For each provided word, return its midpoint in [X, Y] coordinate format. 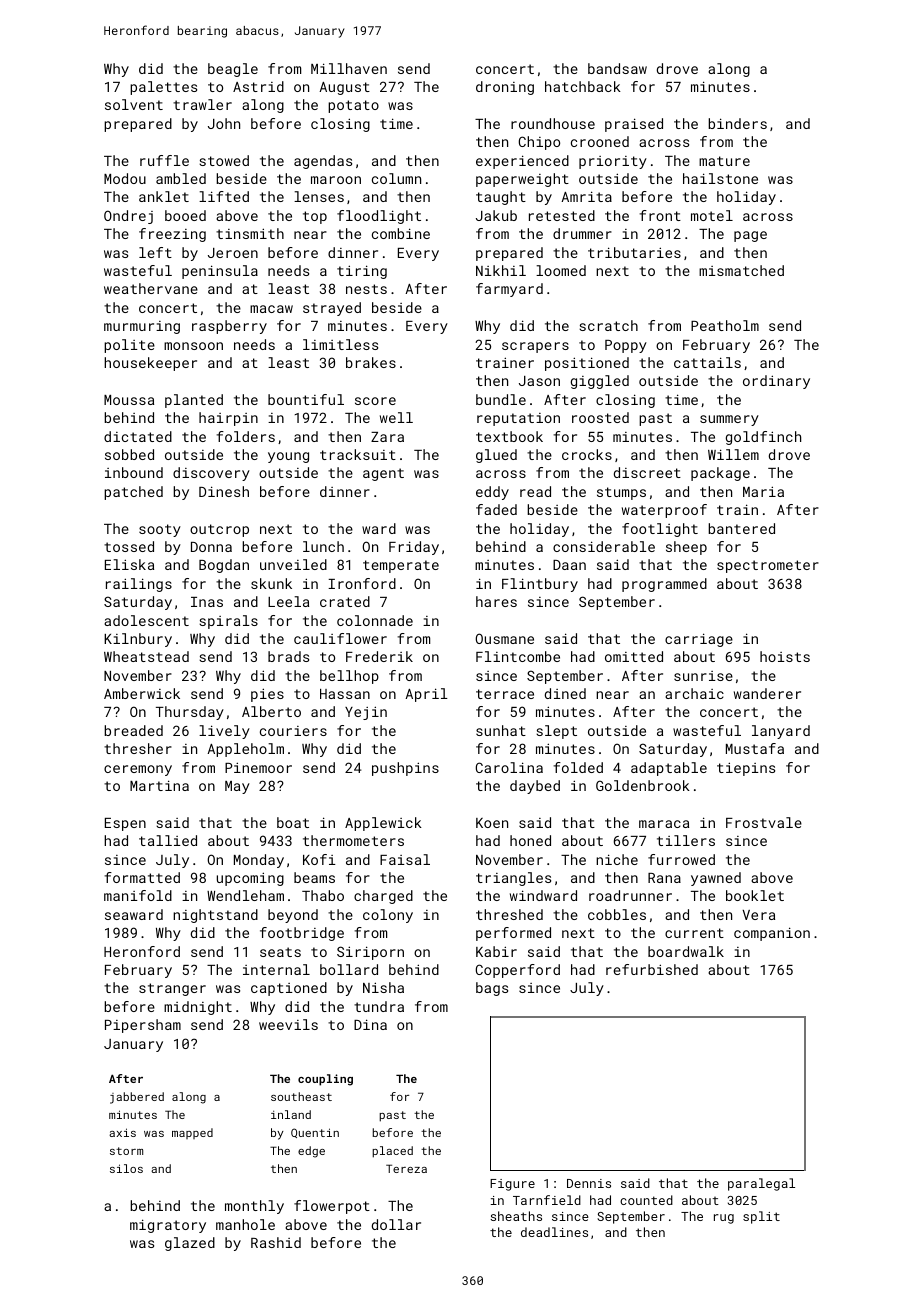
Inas [207, 602]
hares [496, 601]
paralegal [761, 1184]
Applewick [383, 824]
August [344, 88]
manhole [245, 1224]
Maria [763, 491]
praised [634, 125]
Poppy [626, 346]
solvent [134, 104]
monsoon [193, 346]
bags [492, 989]
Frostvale [764, 822]
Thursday [190, 713]
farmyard [509, 290]
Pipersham [143, 1026]
